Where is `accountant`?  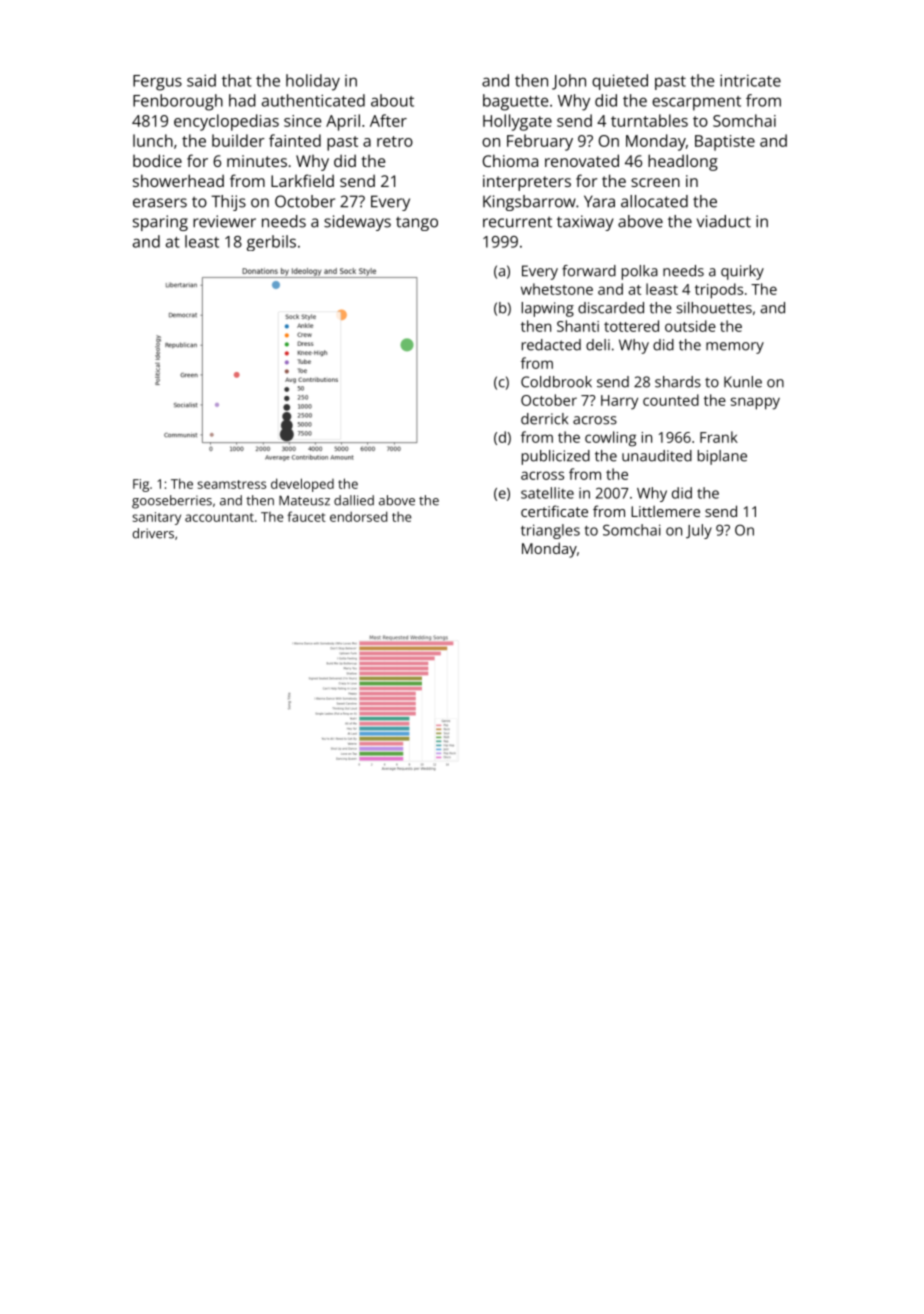 accountant is located at coordinates (219, 517).
